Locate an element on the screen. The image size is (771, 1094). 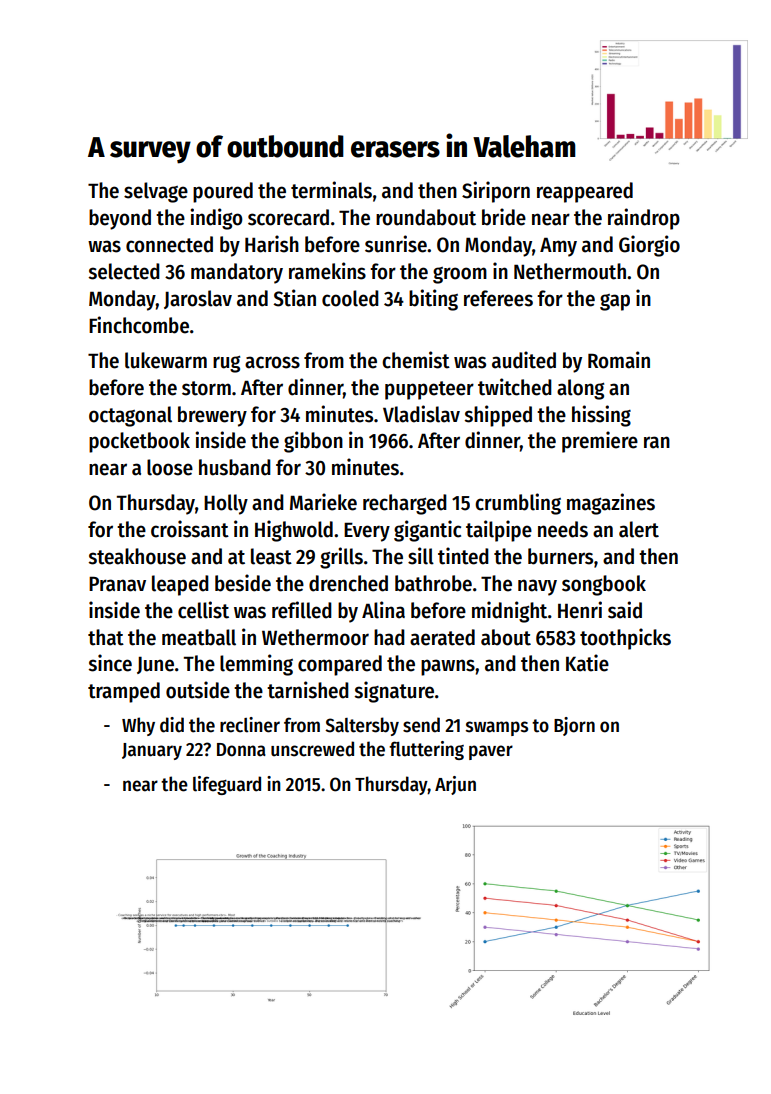
crumbling is located at coordinates (518, 504).
